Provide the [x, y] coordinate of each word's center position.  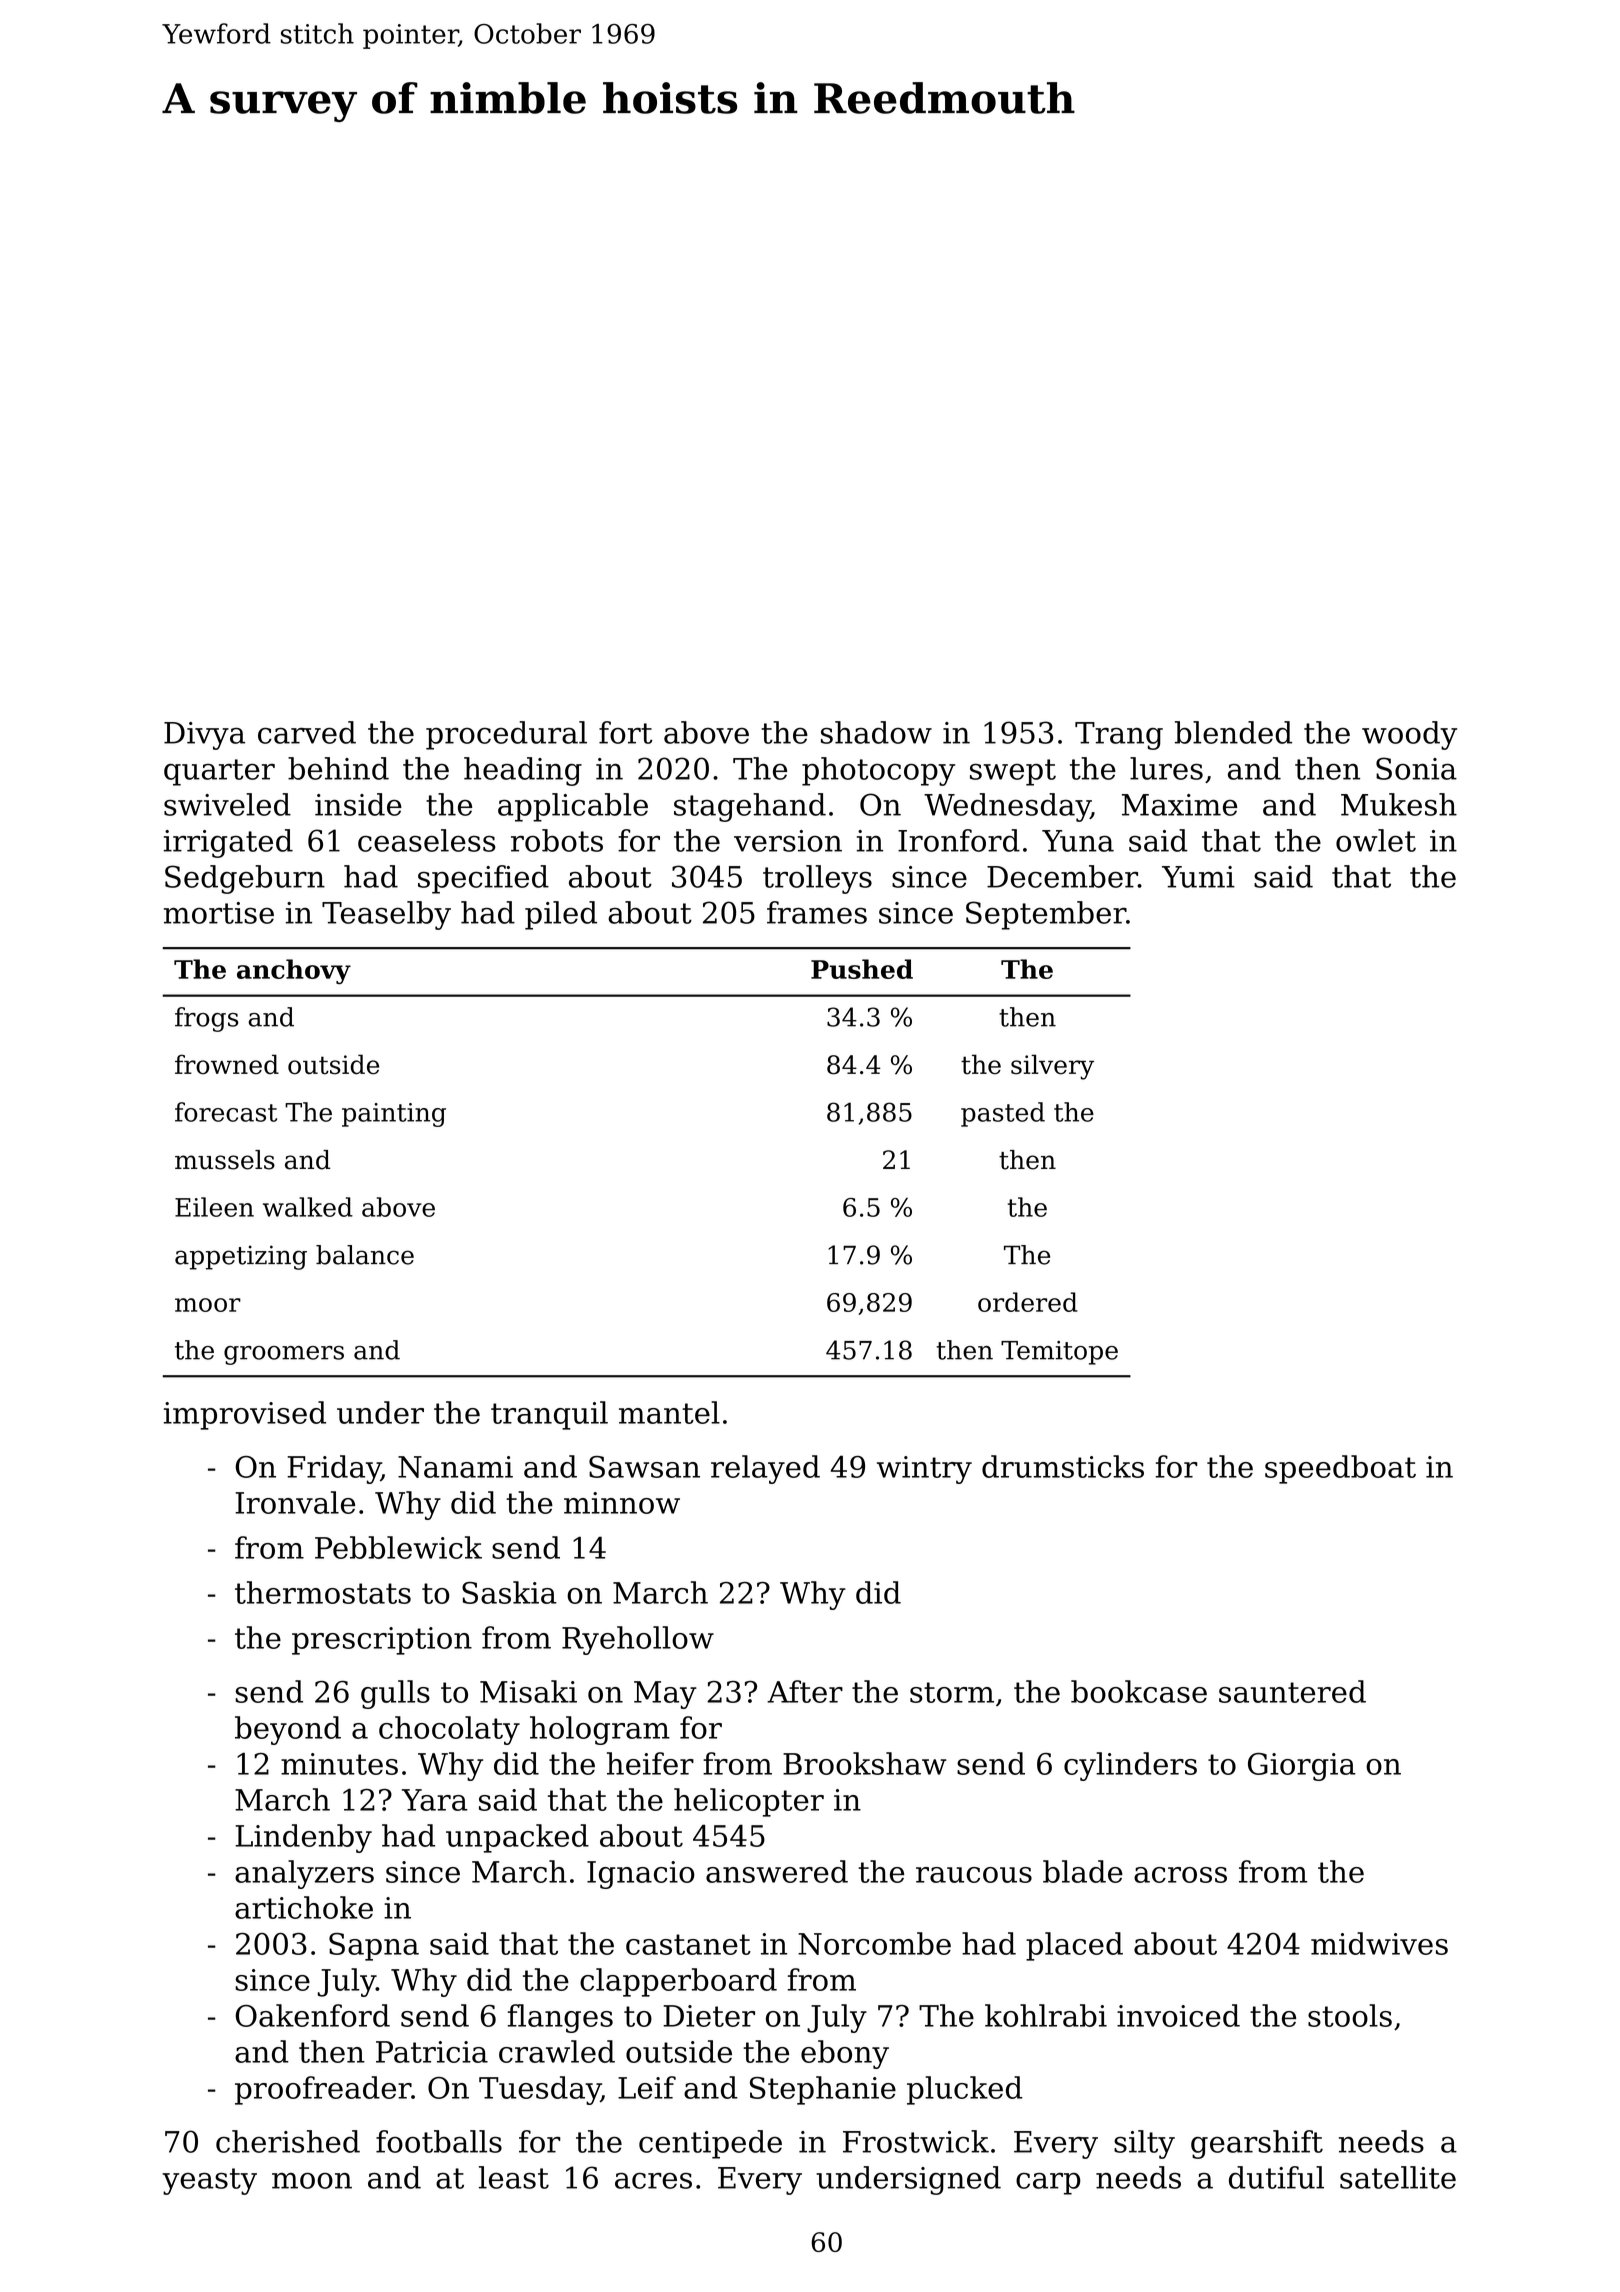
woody [1409, 735]
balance [365, 1255]
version [788, 841]
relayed [765, 1469]
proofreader [323, 2090]
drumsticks [1063, 1466]
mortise [219, 913]
